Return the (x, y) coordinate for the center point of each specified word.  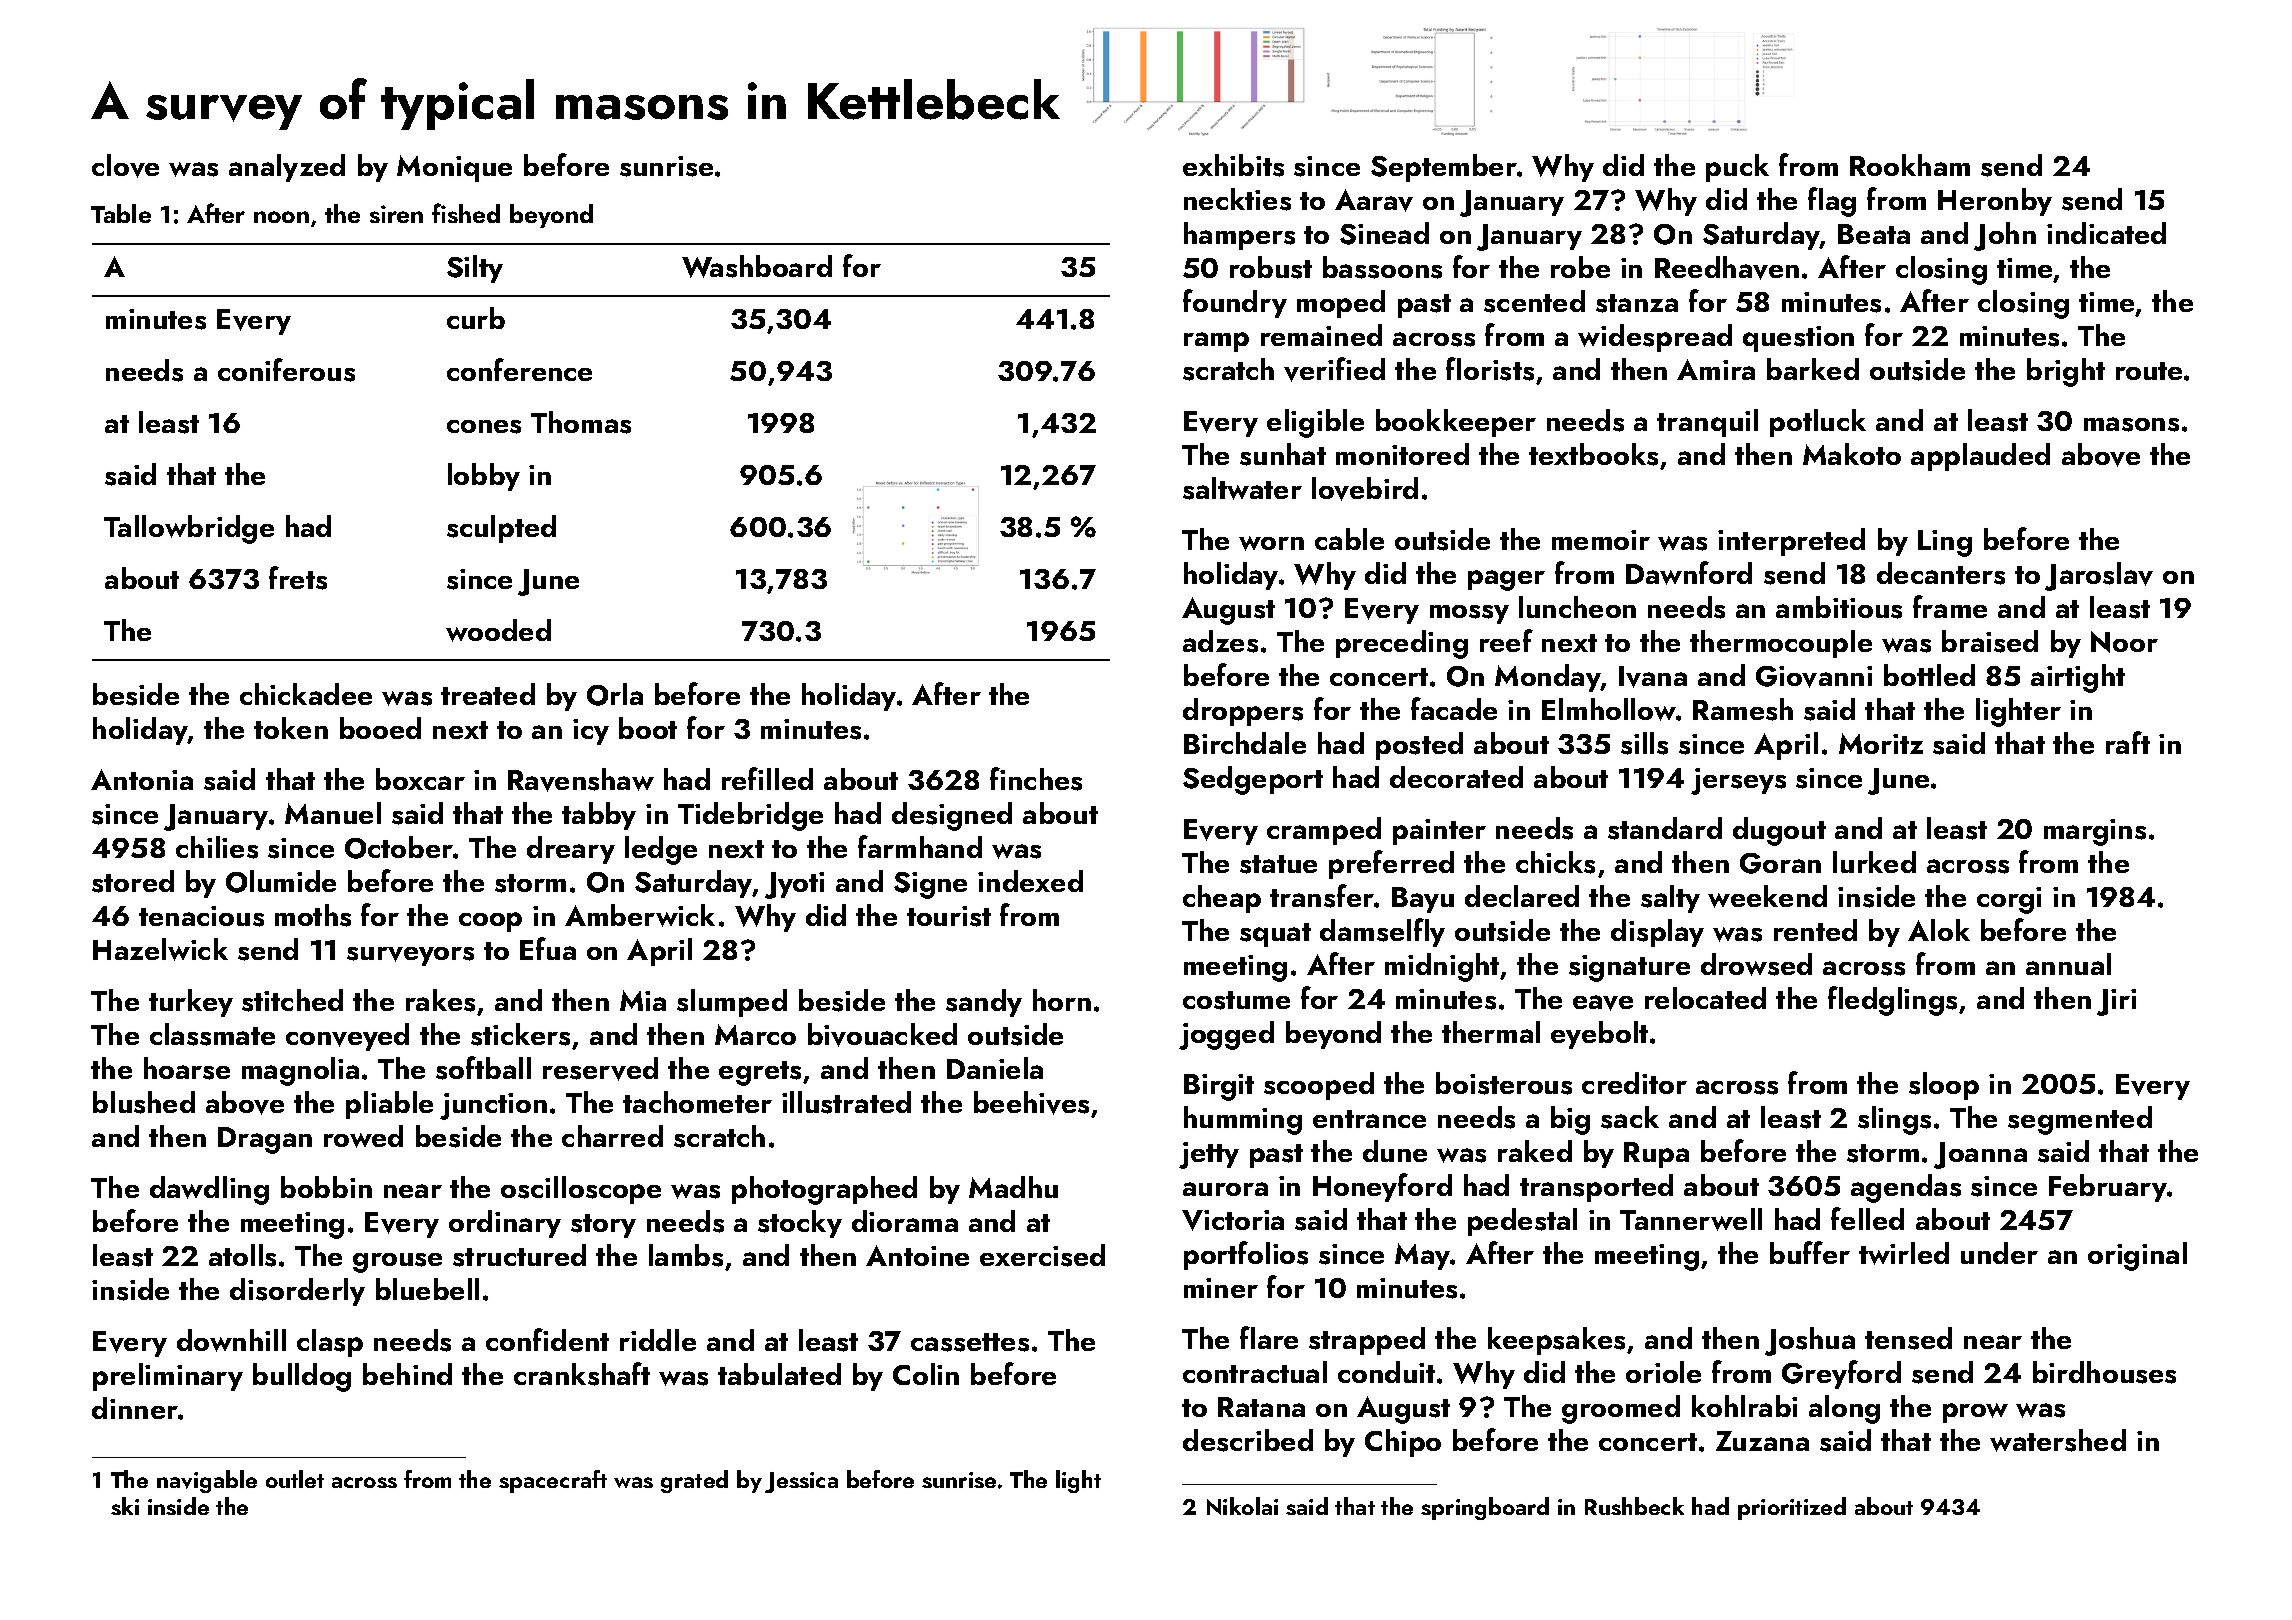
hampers (1239, 236)
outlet (295, 1479)
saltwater (1242, 488)
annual (2068, 964)
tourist (949, 916)
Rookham (1910, 165)
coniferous (286, 370)
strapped (1367, 1341)
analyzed (287, 168)
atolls (242, 1255)
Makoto (1852, 454)
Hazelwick (160, 949)
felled (1867, 1218)
